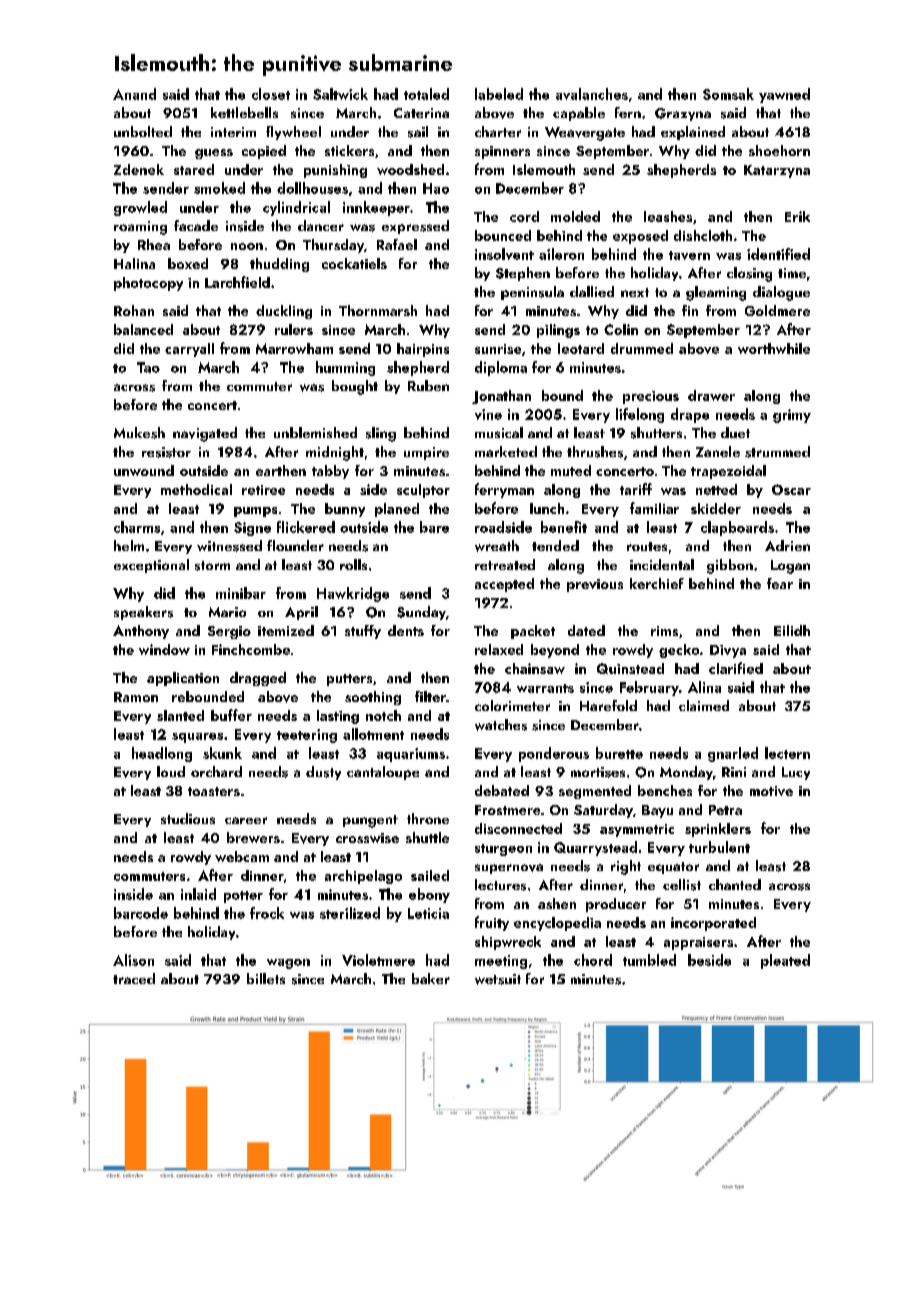 This screenshot has height=1308, width=924. What do you see at coordinates (340, 94) in the screenshot?
I see `Saltwick` at bounding box center [340, 94].
